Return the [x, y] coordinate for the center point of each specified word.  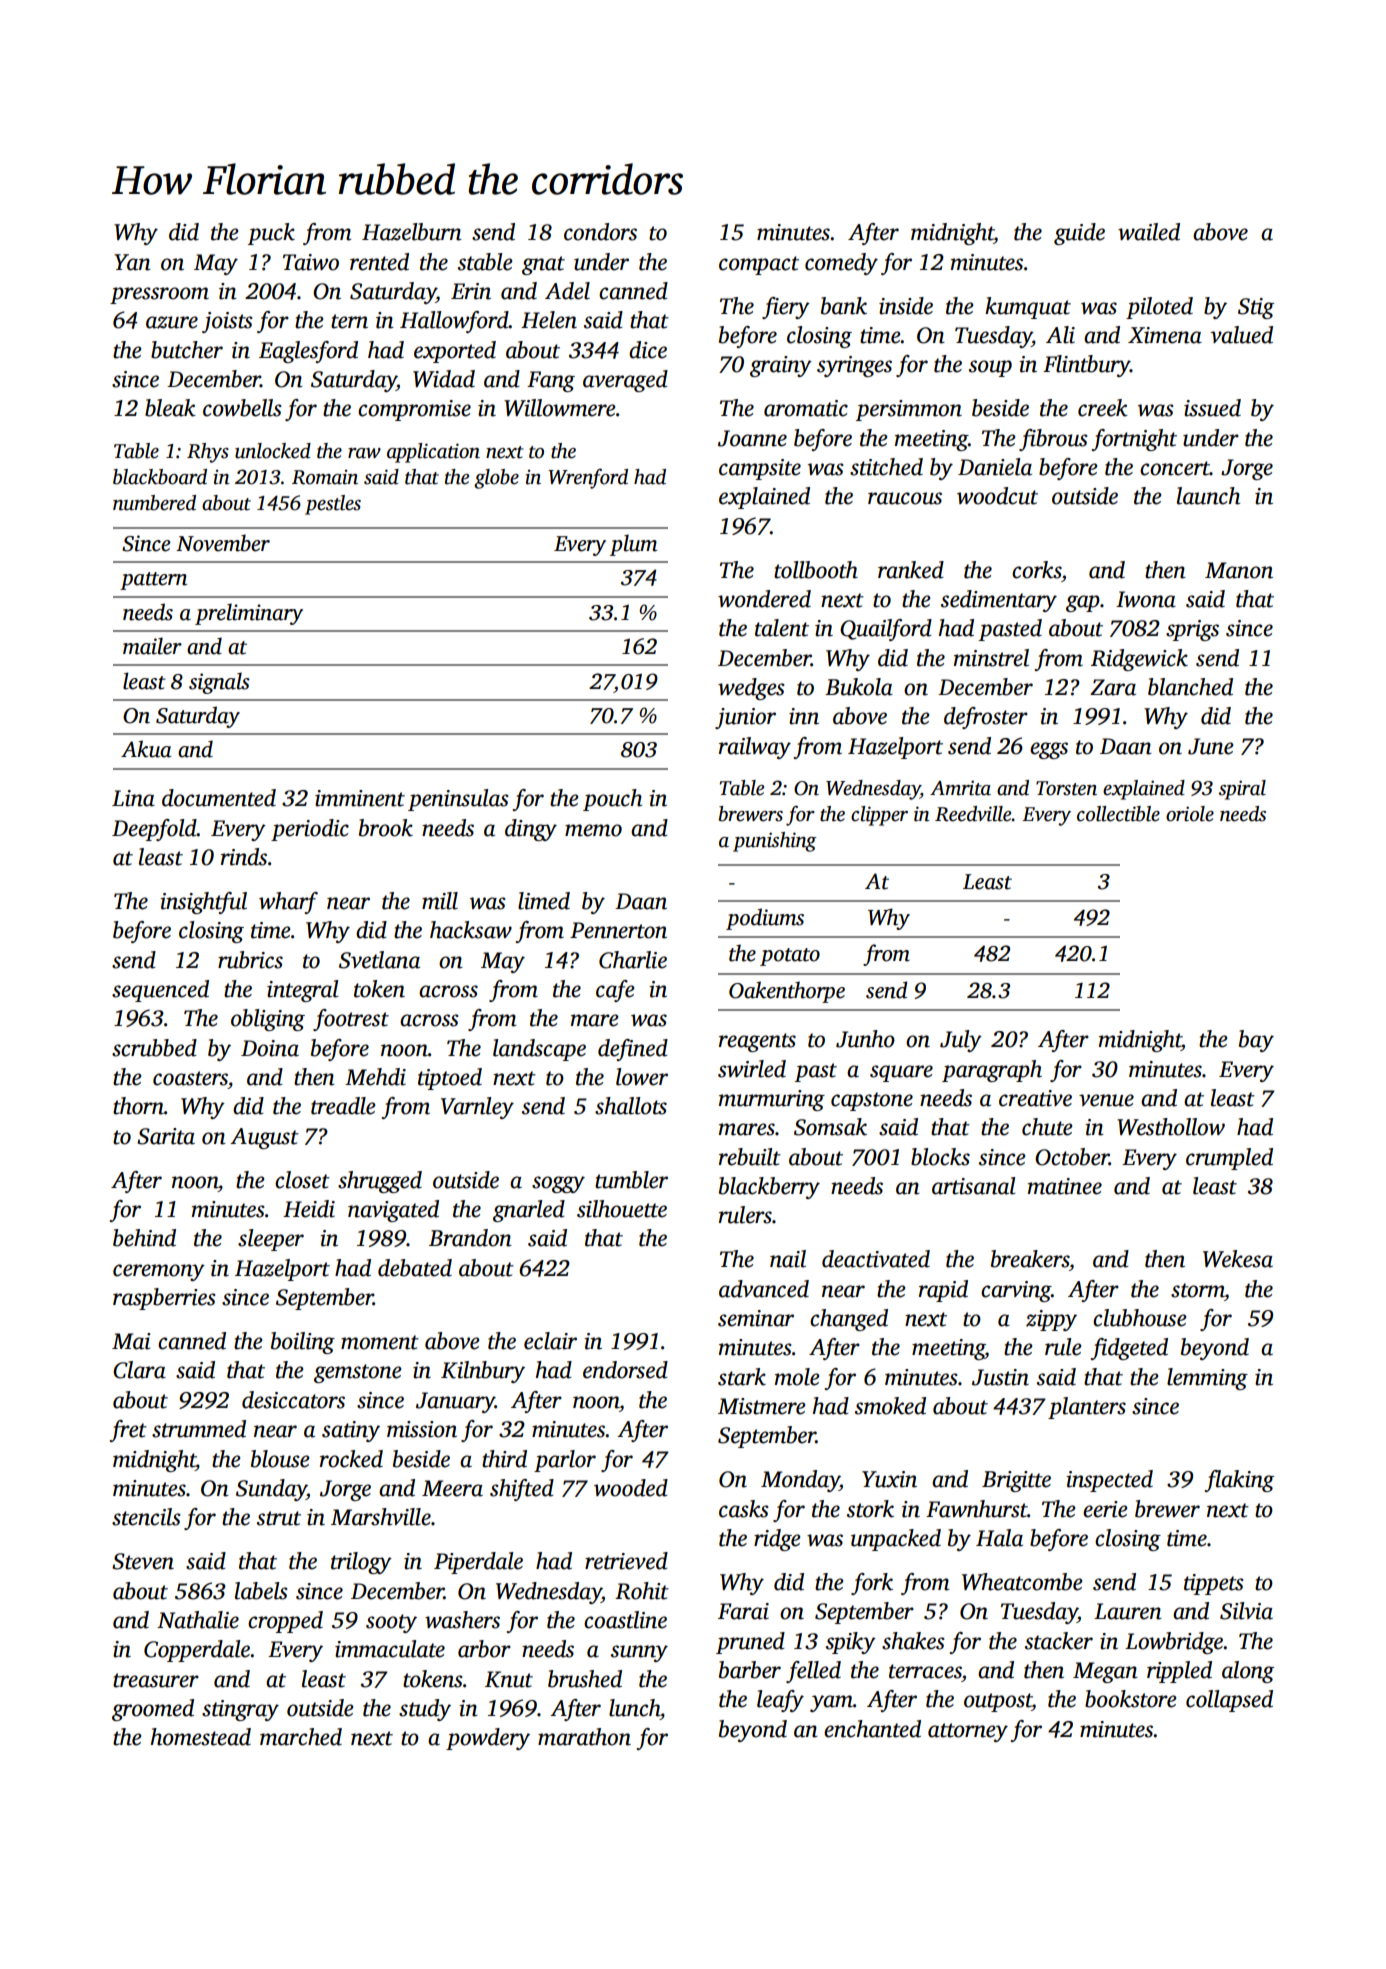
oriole [1190, 814]
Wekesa [1238, 1259]
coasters [190, 1078]
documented [219, 798]
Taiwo [311, 262]
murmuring [772, 1100]
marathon [584, 1737]
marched [301, 1737]
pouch [612, 800]
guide [1079, 234]
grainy [781, 366]
